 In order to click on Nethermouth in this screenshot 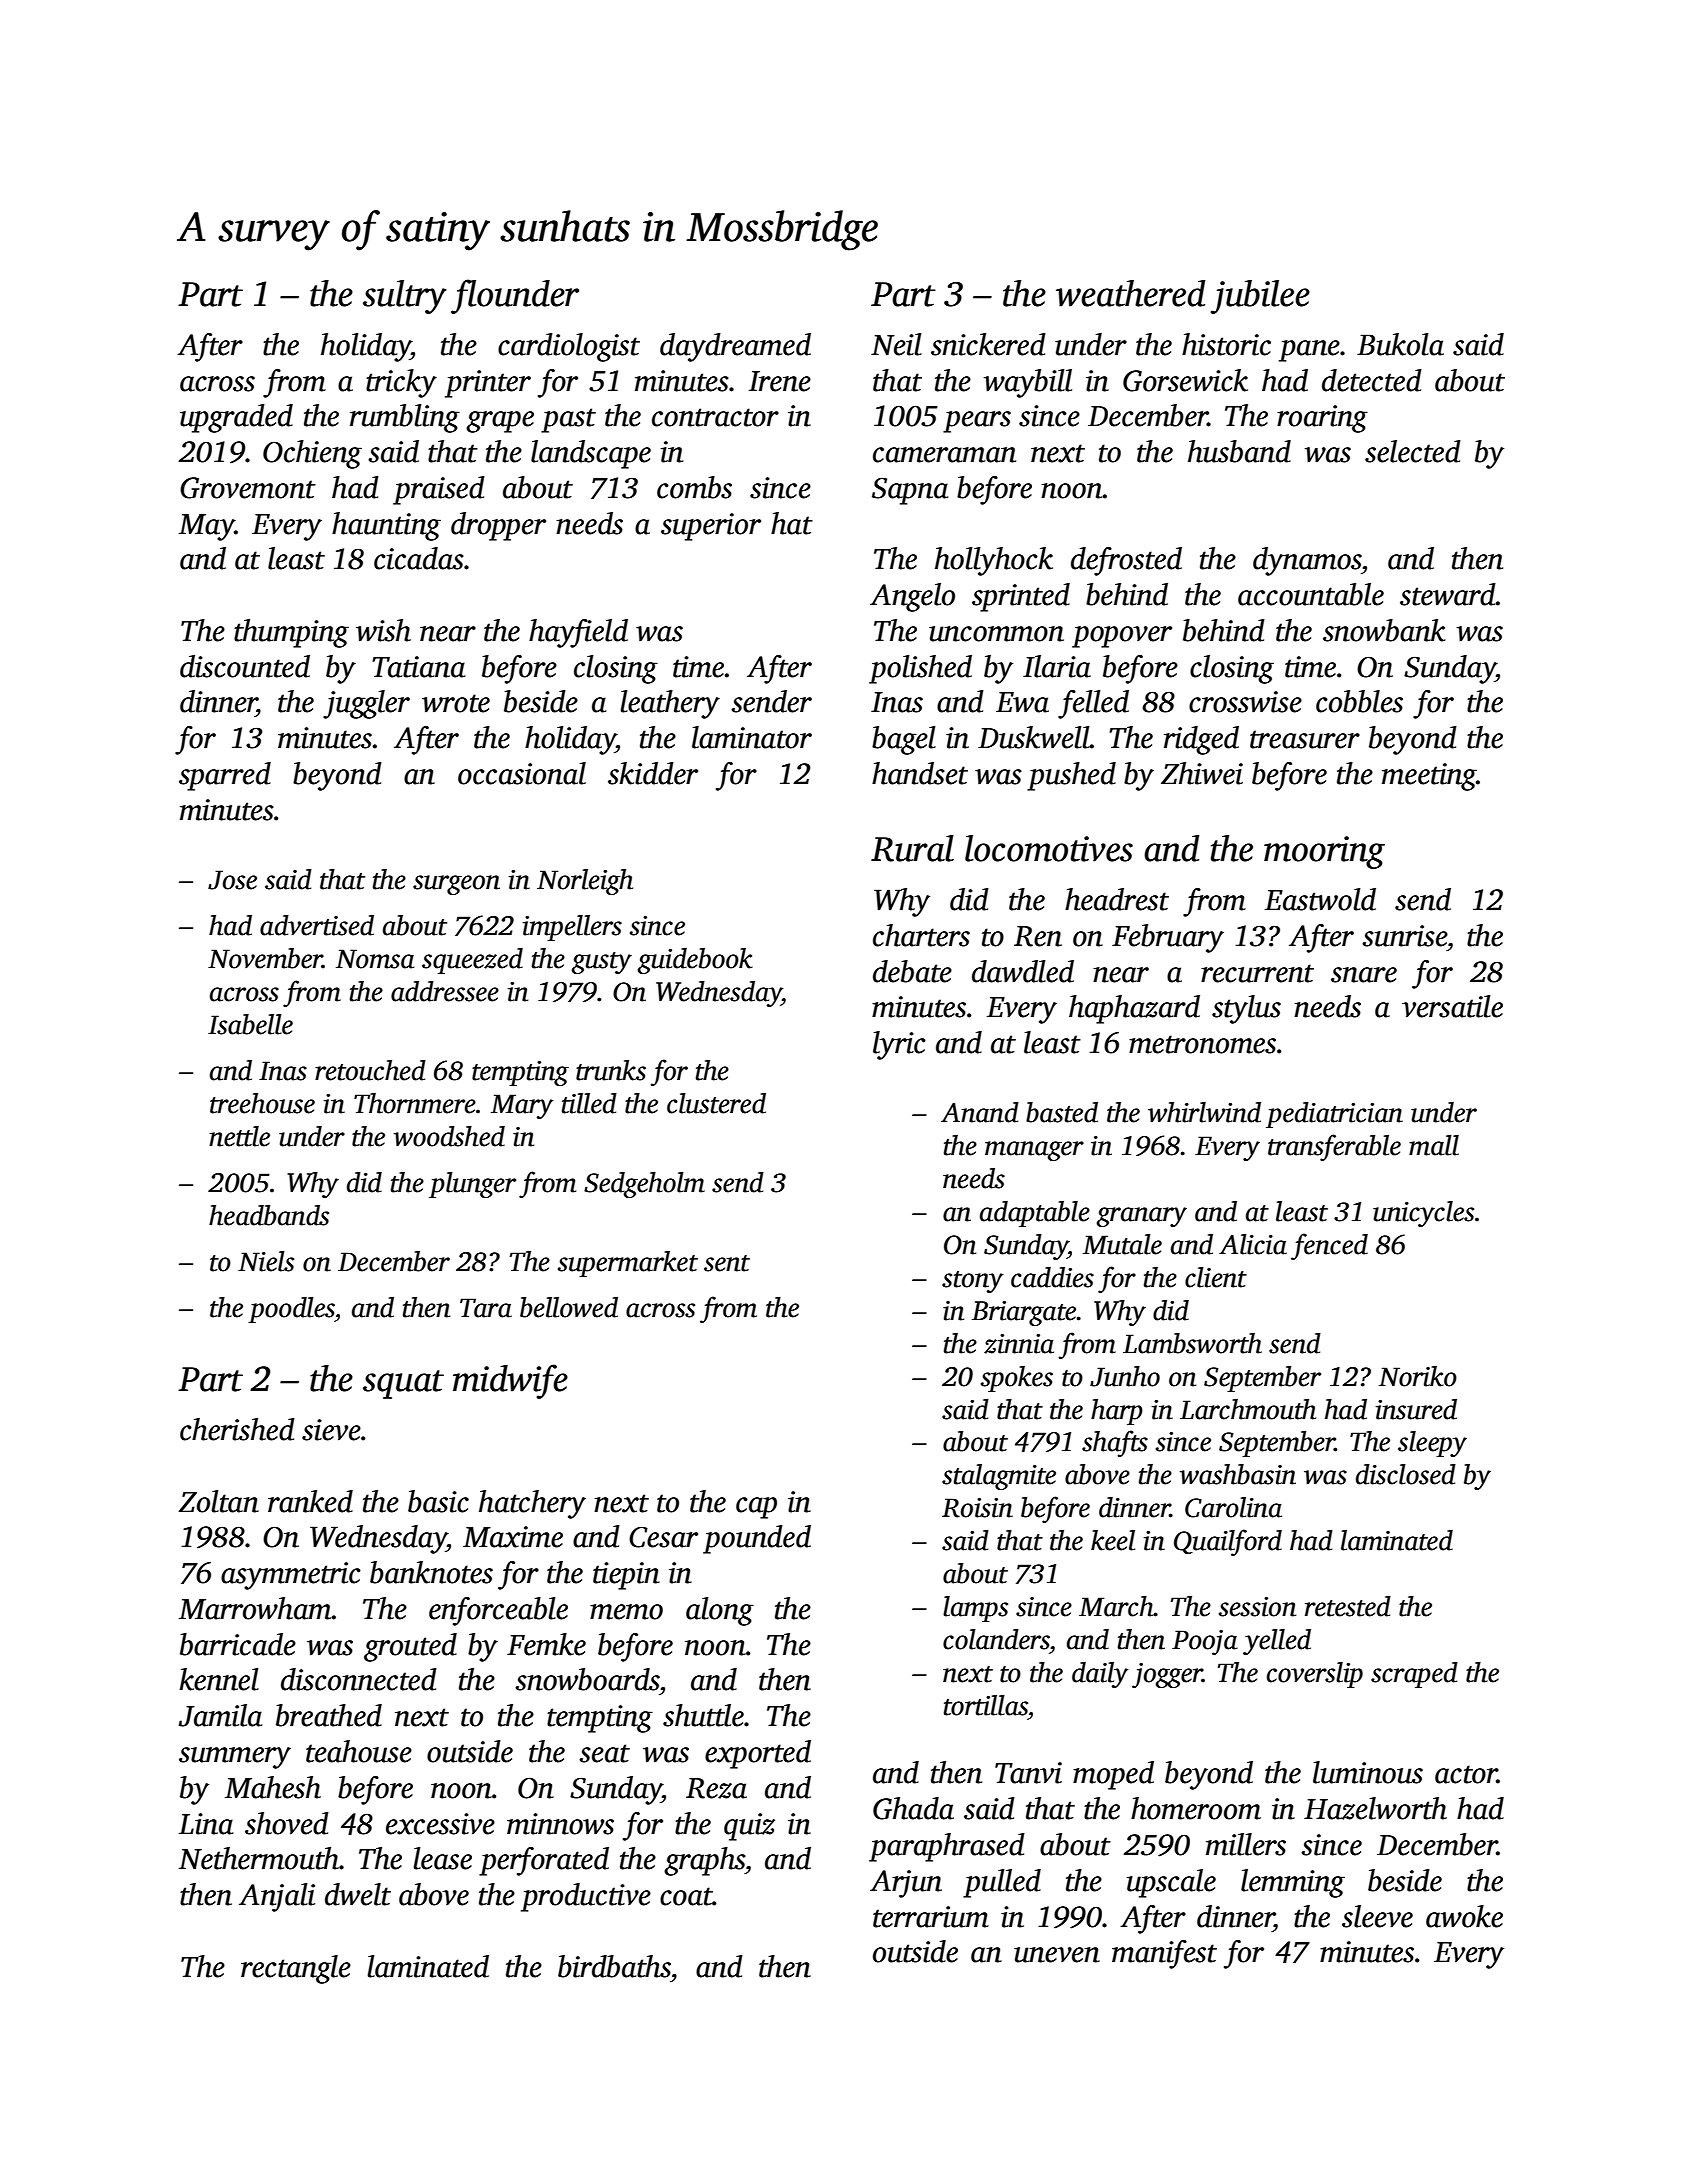, I will do `click(259, 1858)`.
